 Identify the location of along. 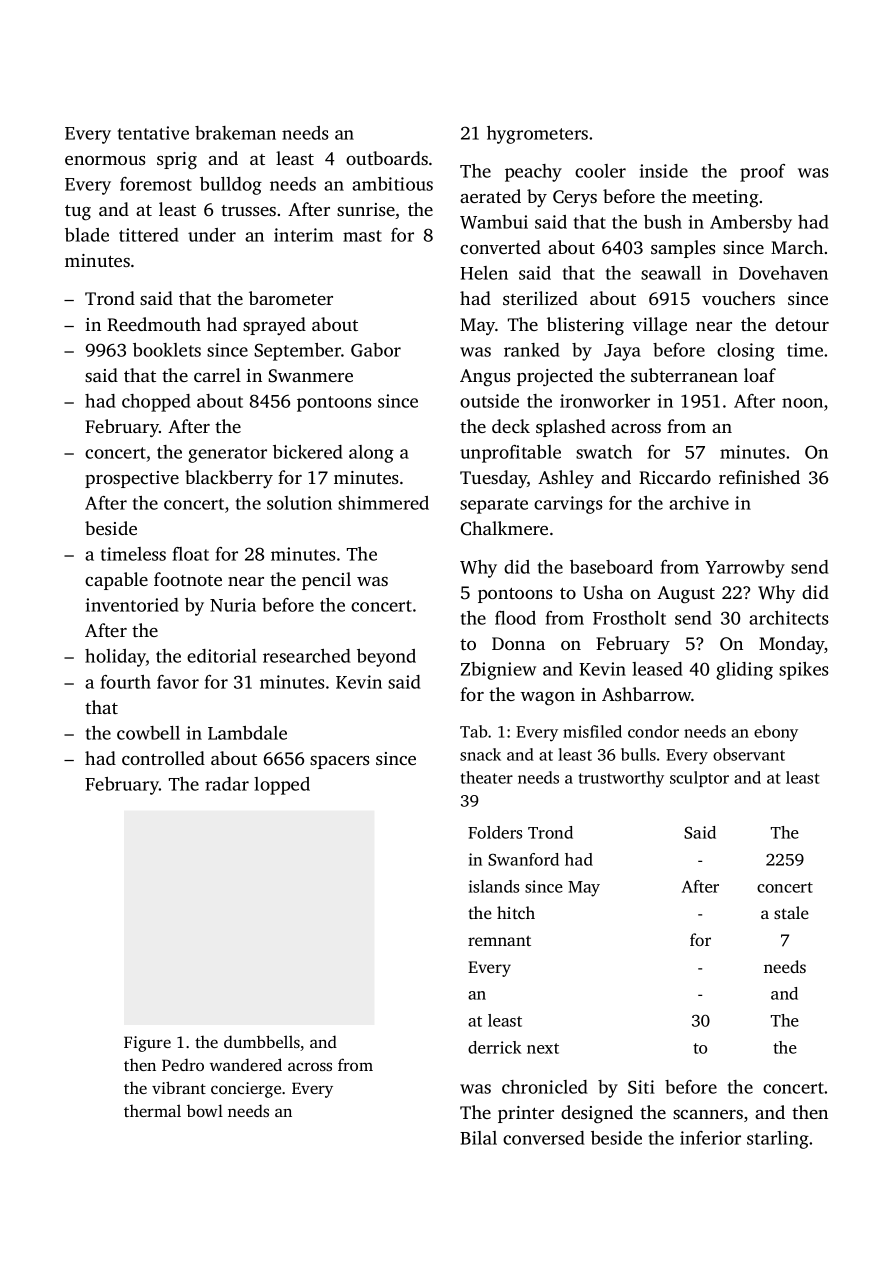
(371, 454).
